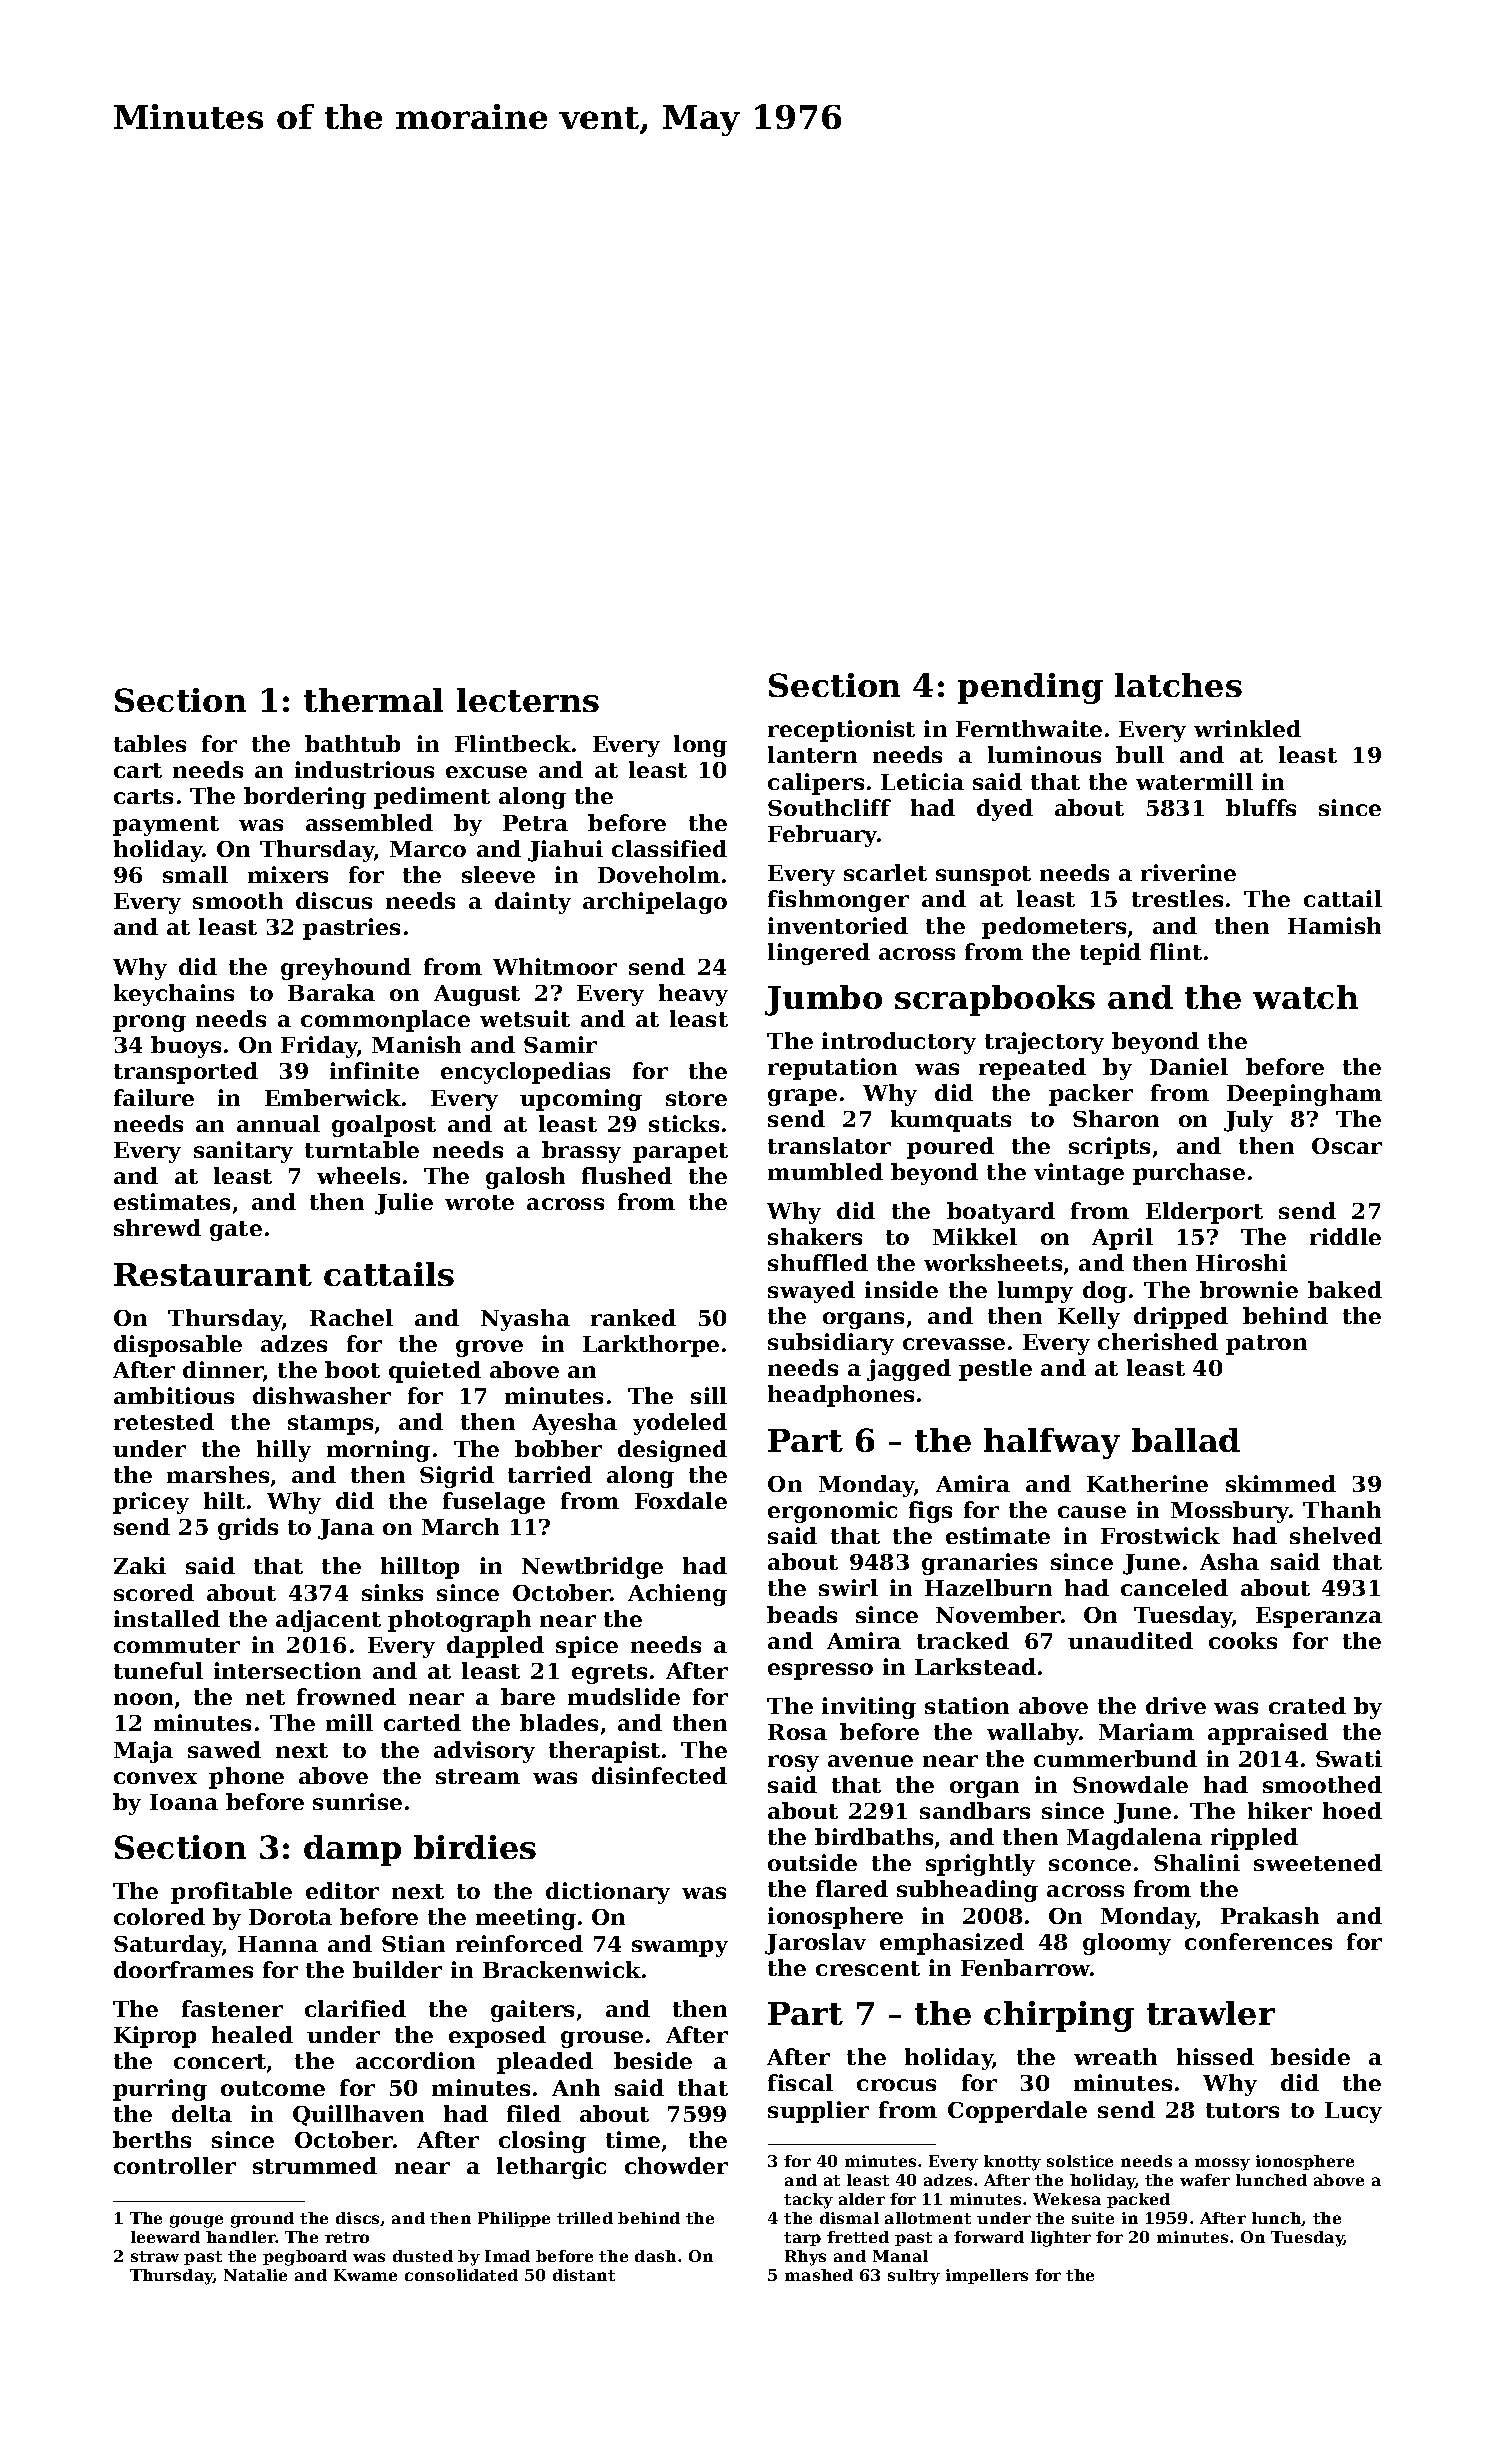  Describe the element at coordinates (373, 700) in the screenshot. I see `thermal` at that location.
